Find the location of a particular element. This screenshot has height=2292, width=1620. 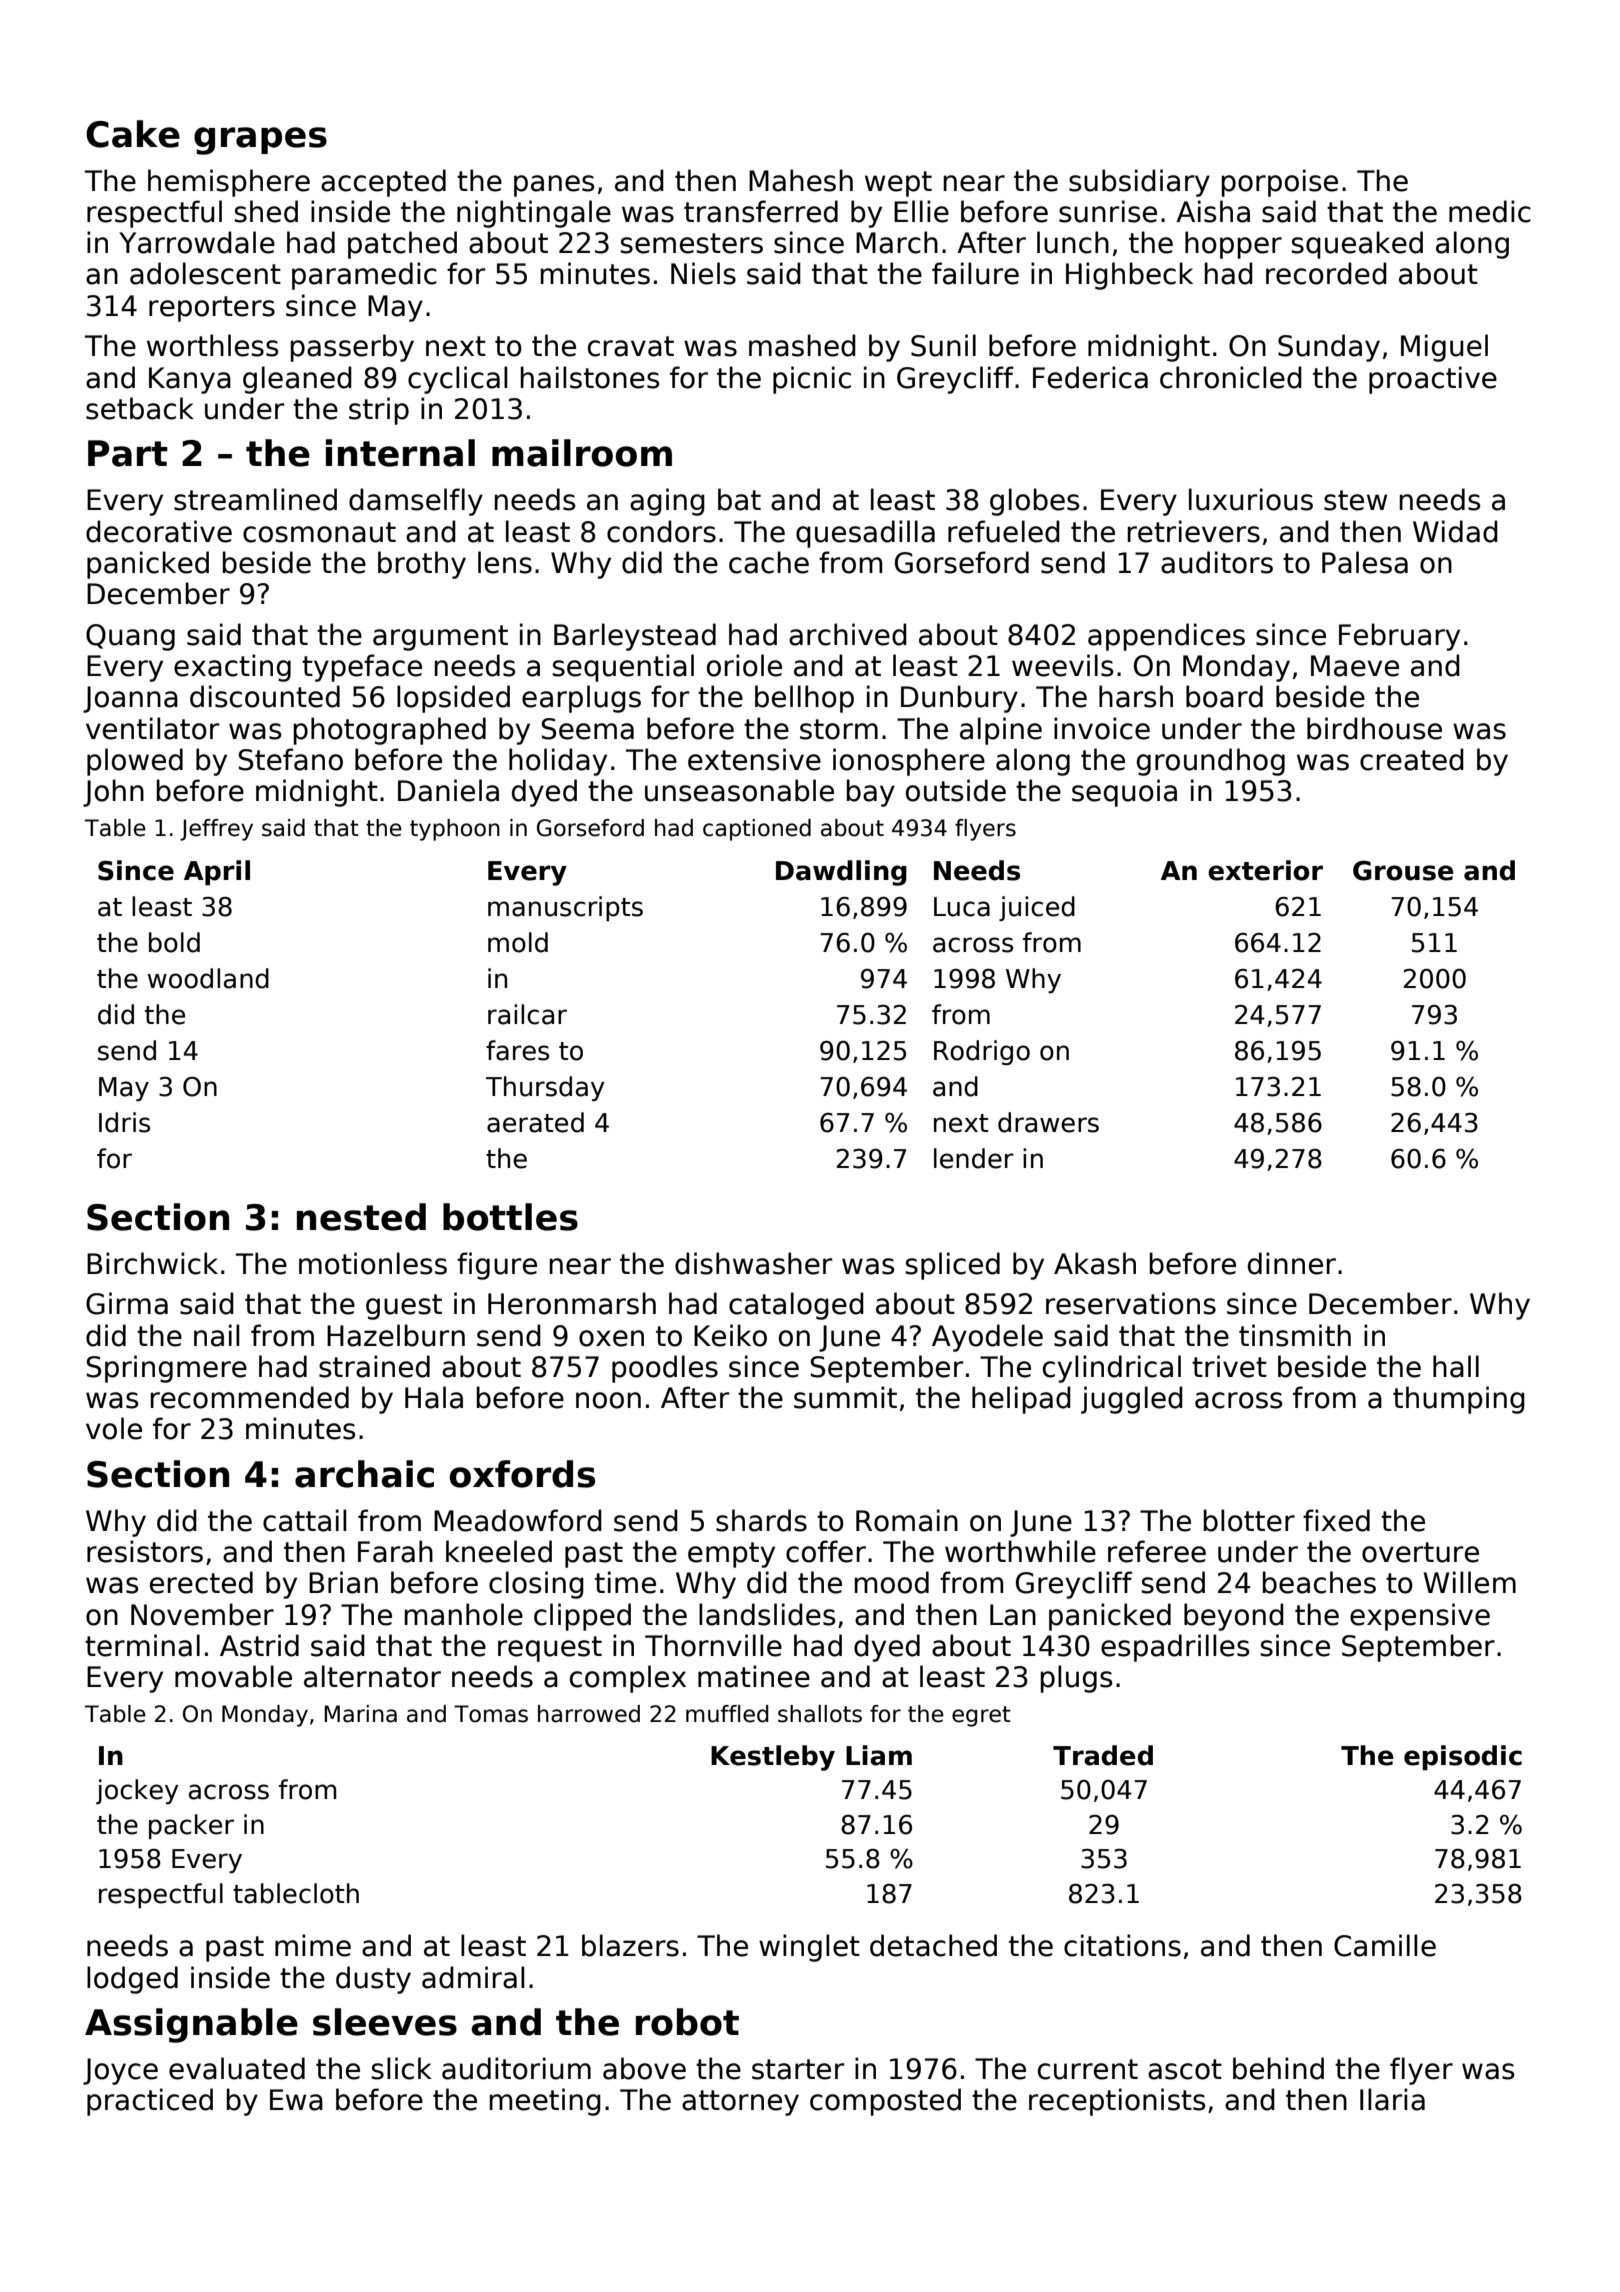

porpoise is located at coordinates (1280, 183).
